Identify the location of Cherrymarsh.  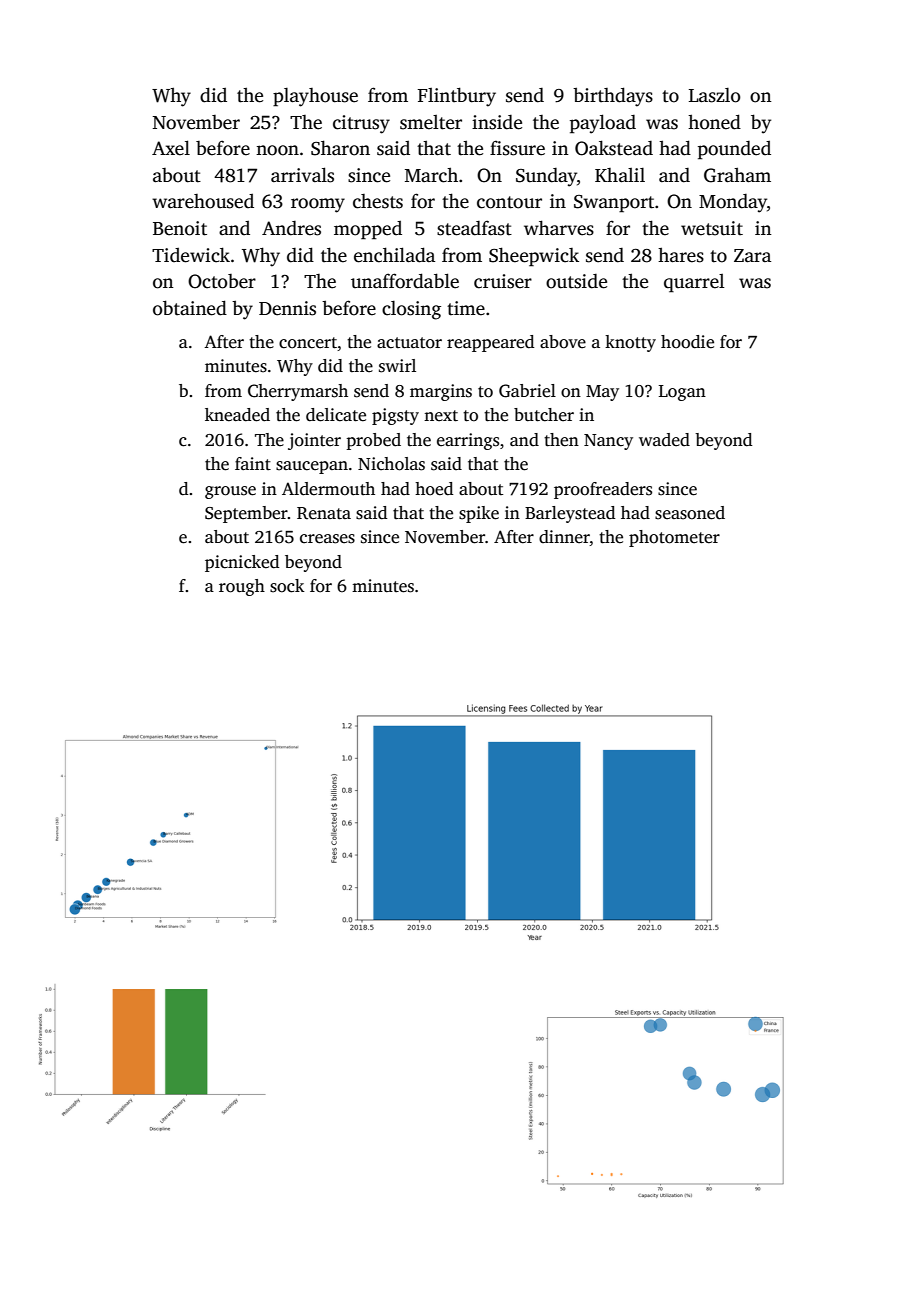
(298, 392).
